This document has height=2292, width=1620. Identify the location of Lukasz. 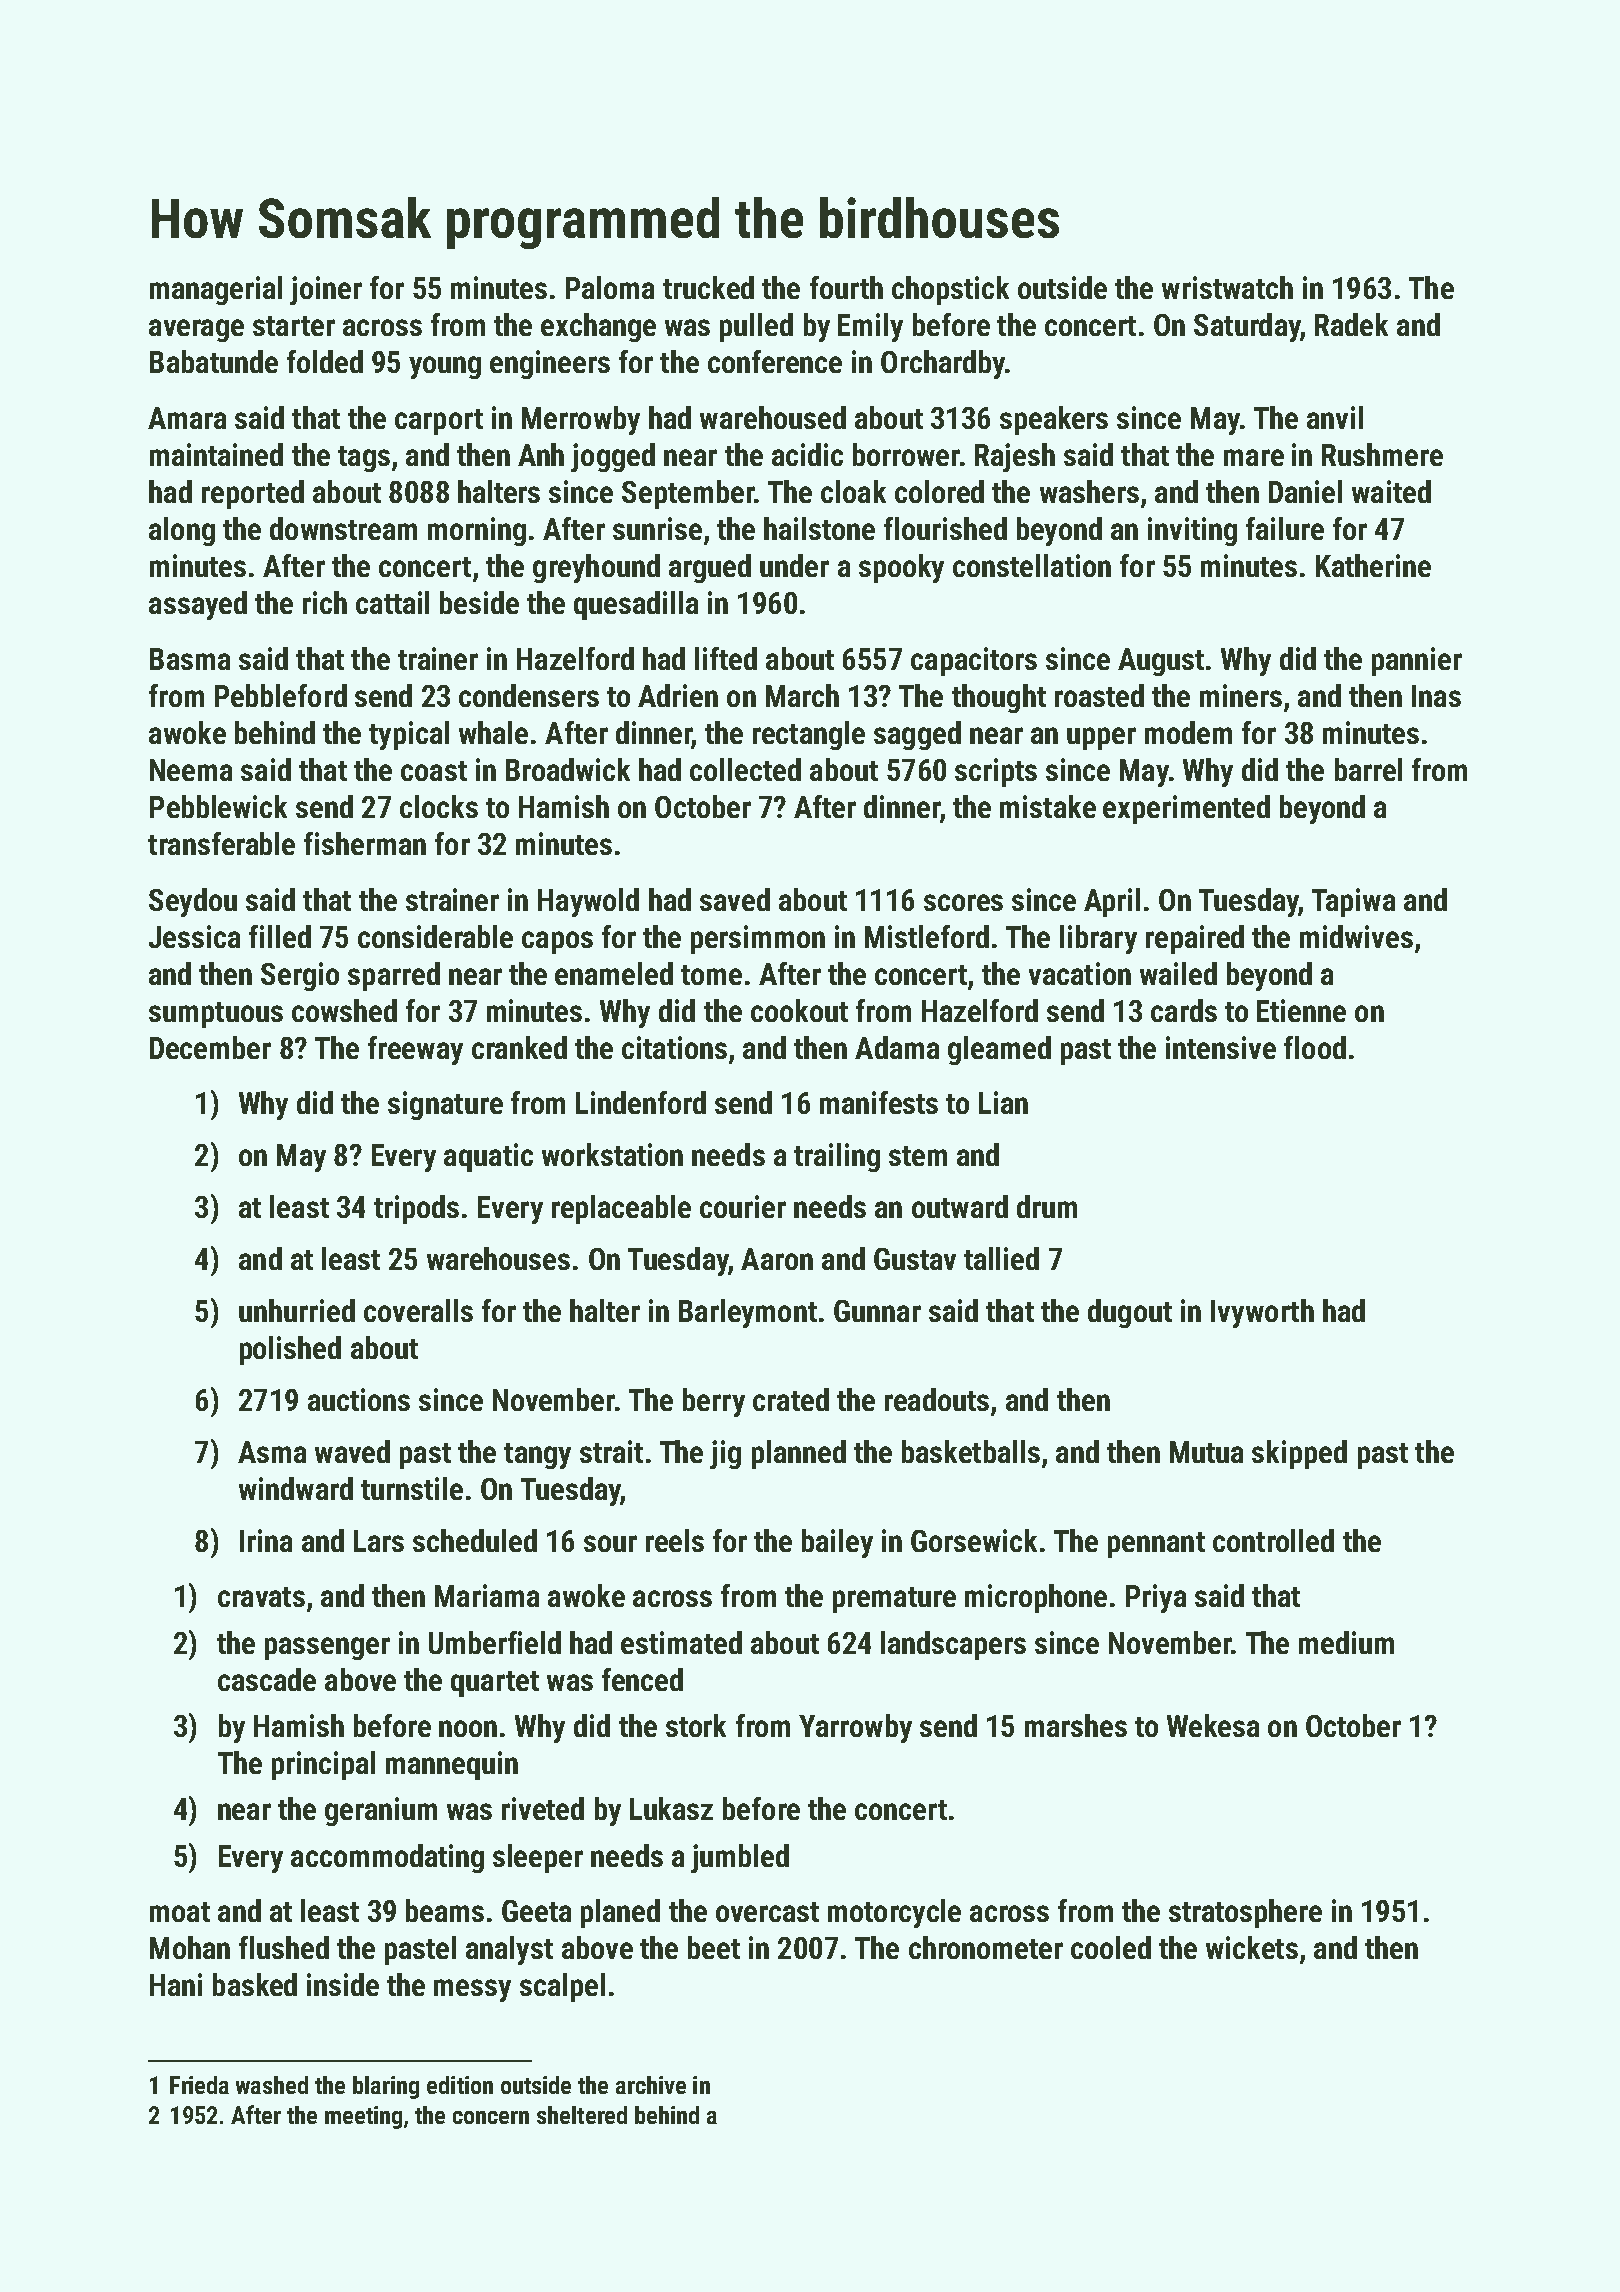
(671, 1808).
